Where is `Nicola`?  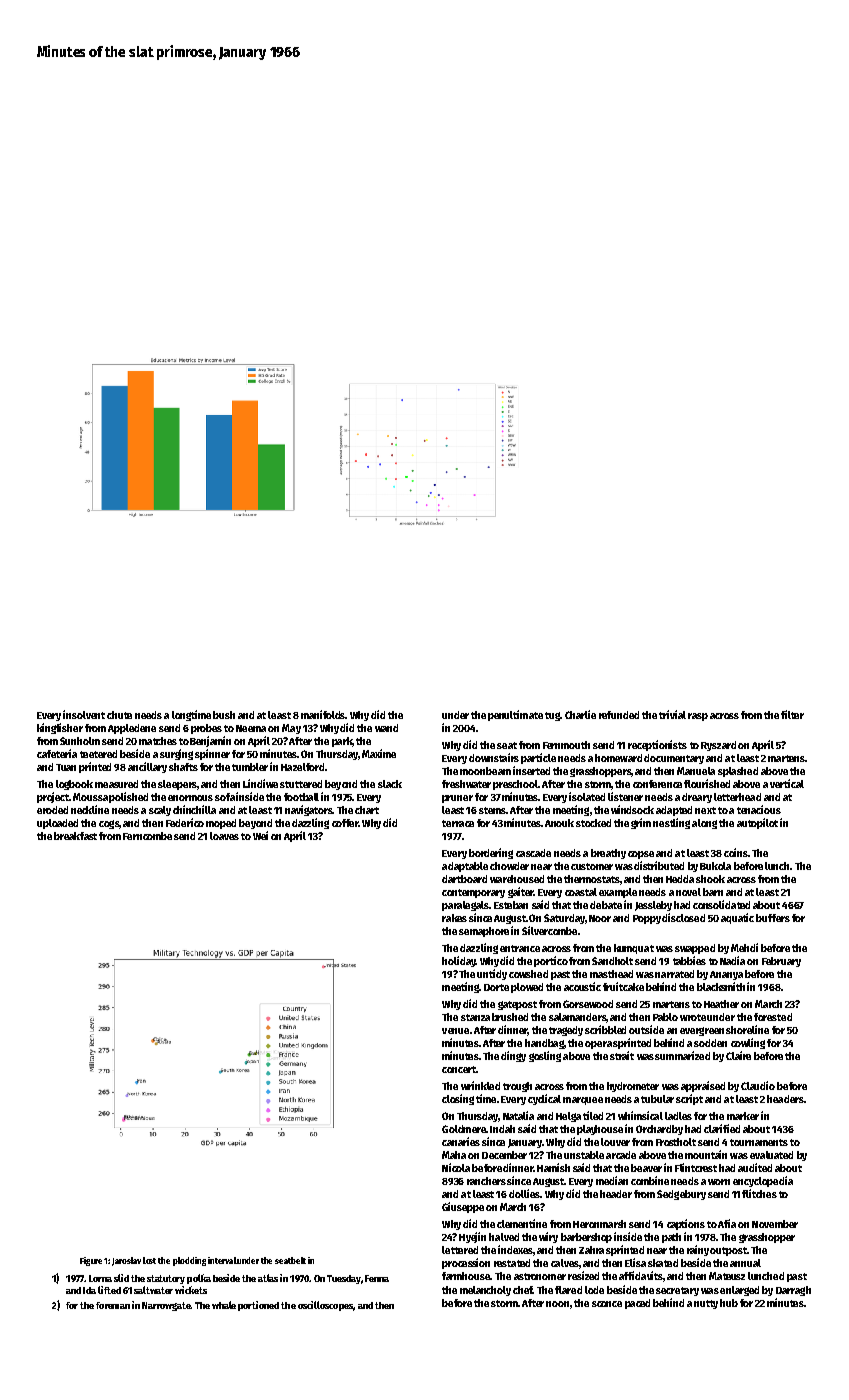 Nicola is located at coordinates (456, 1167).
